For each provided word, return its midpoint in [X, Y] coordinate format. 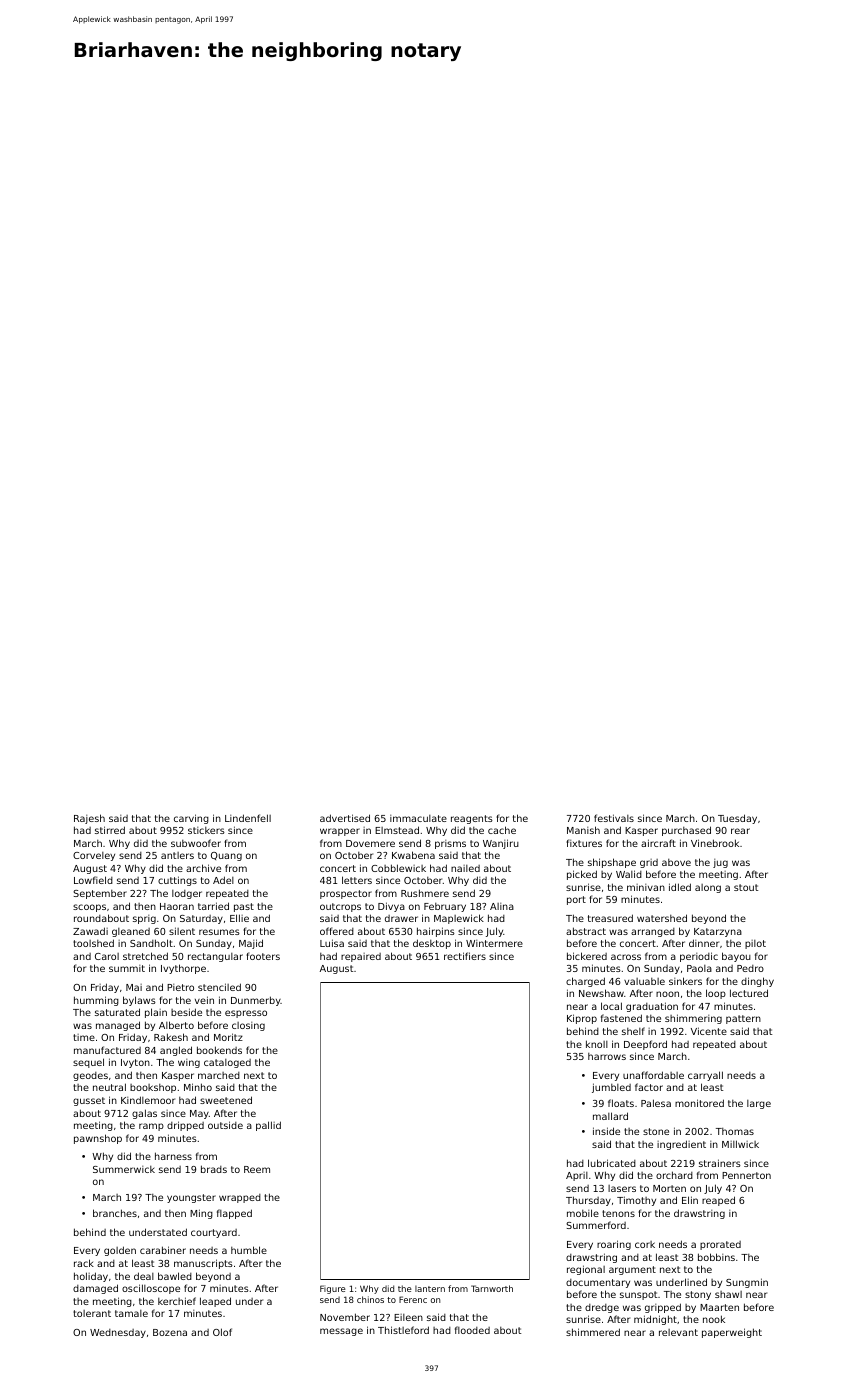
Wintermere [494, 943]
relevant [678, 1332]
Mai [134, 987]
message [341, 1332]
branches [115, 1213]
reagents [472, 819]
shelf [633, 1031]
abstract [586, 931]
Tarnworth [492, 1288]
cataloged [227, 1063]
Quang [226, 856]
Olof [222, 1332]
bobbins [716, 1257]
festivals [614, 818]
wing [189, 1063]
